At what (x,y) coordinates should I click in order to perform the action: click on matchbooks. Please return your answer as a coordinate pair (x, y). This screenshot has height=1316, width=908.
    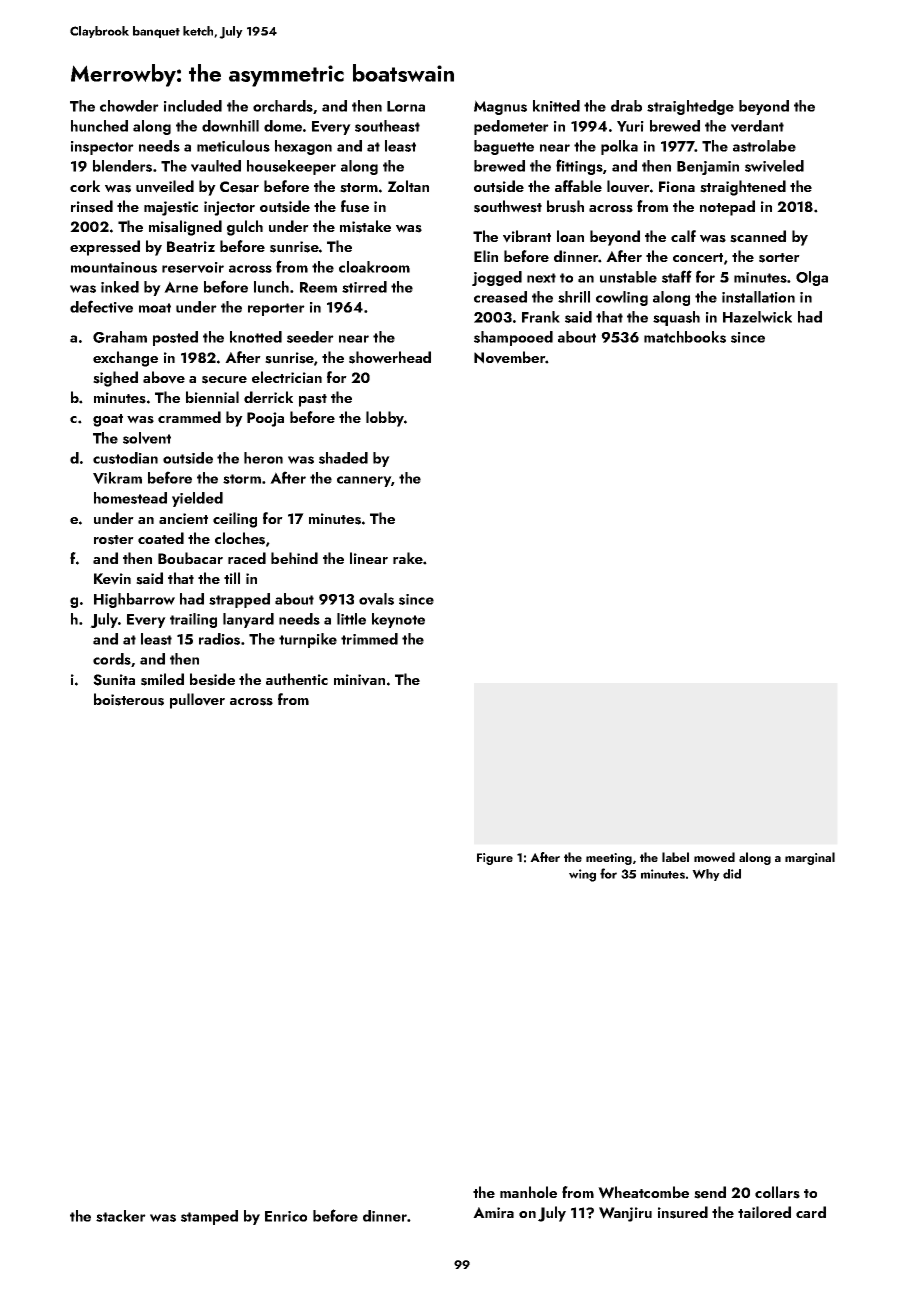
    Looking at the image, I should click on (685, 337).
